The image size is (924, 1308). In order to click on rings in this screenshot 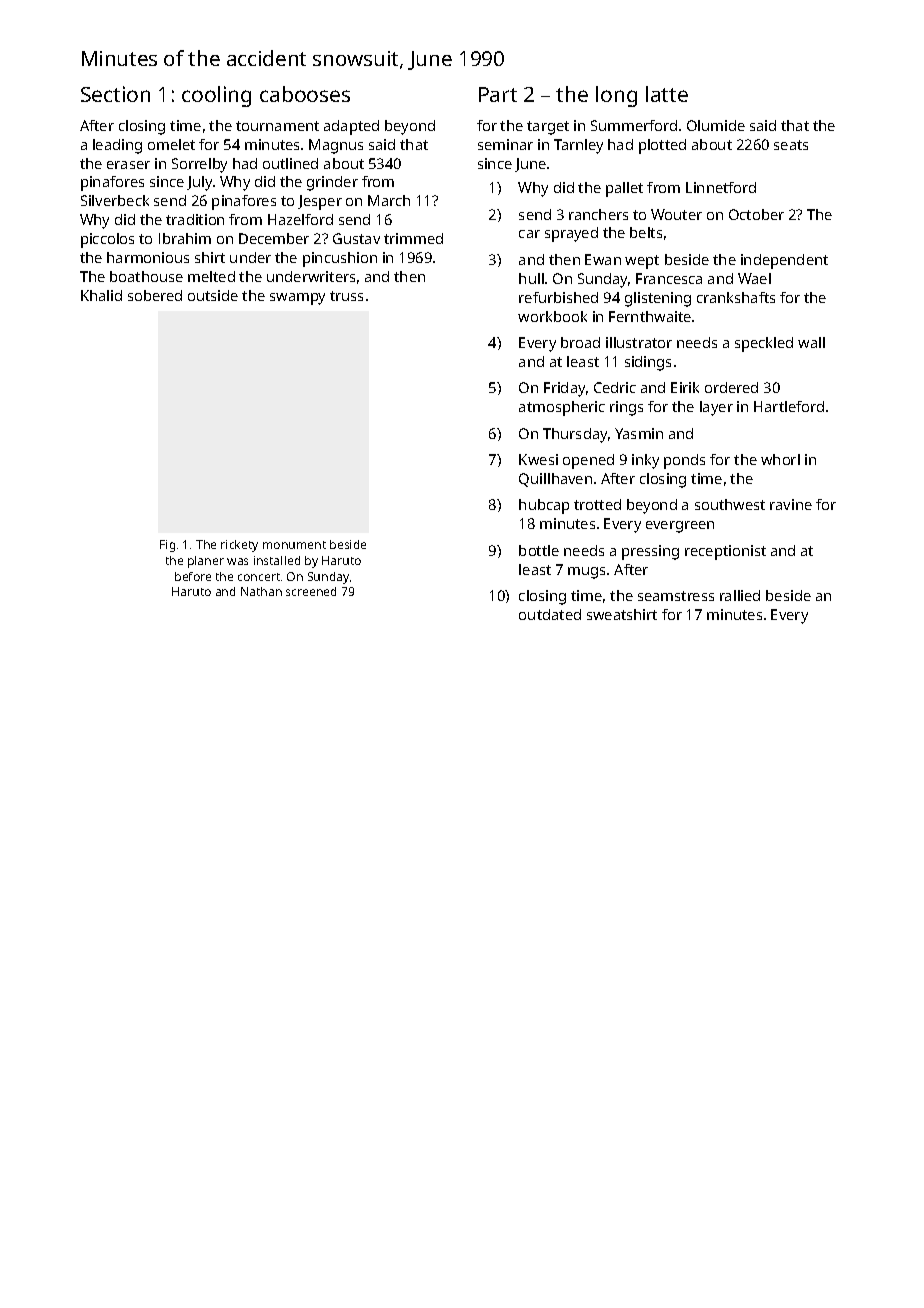, I will do `click(626, 408)`.
